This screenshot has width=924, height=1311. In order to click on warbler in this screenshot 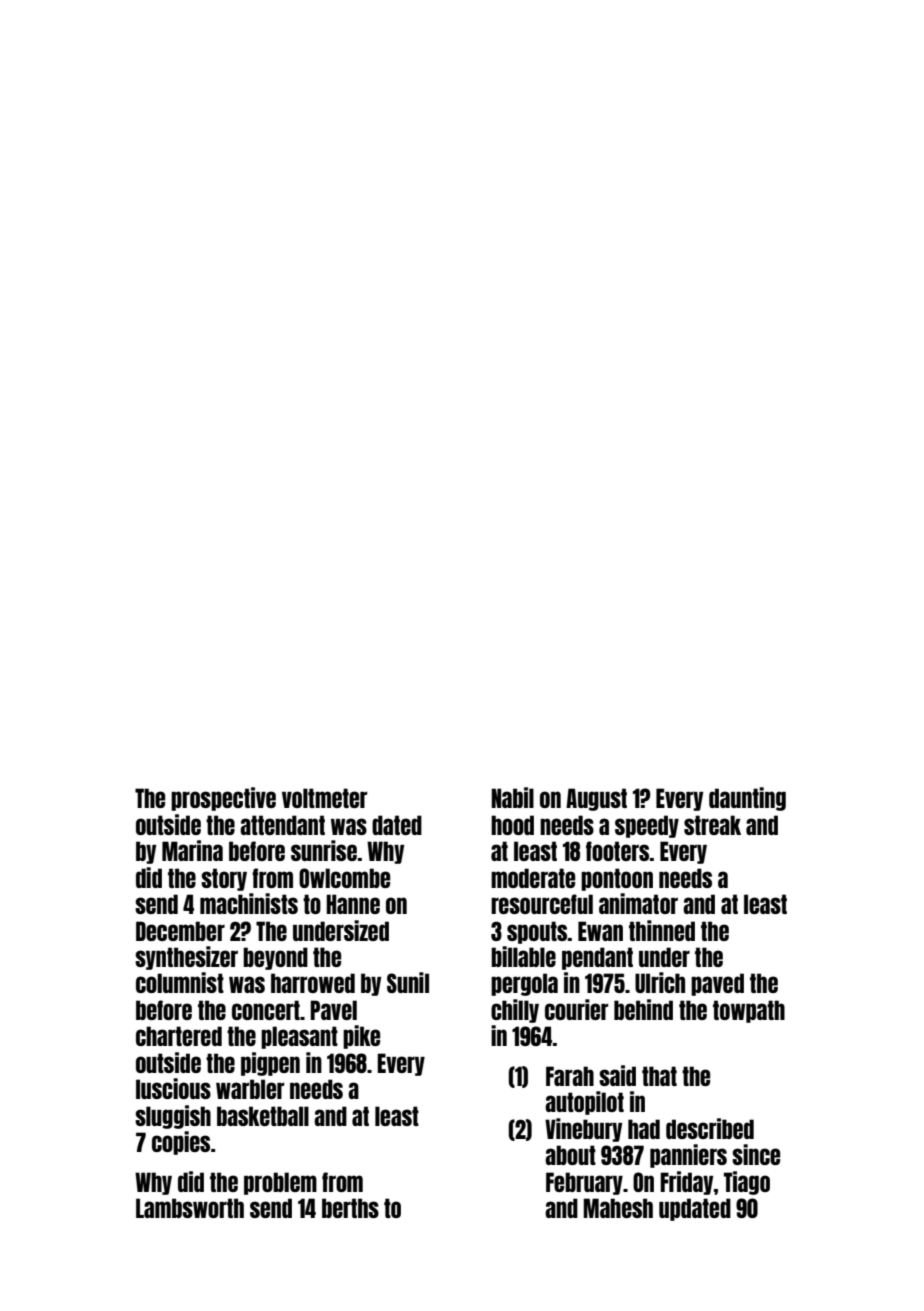, I will do `click(250, 1089)`.
